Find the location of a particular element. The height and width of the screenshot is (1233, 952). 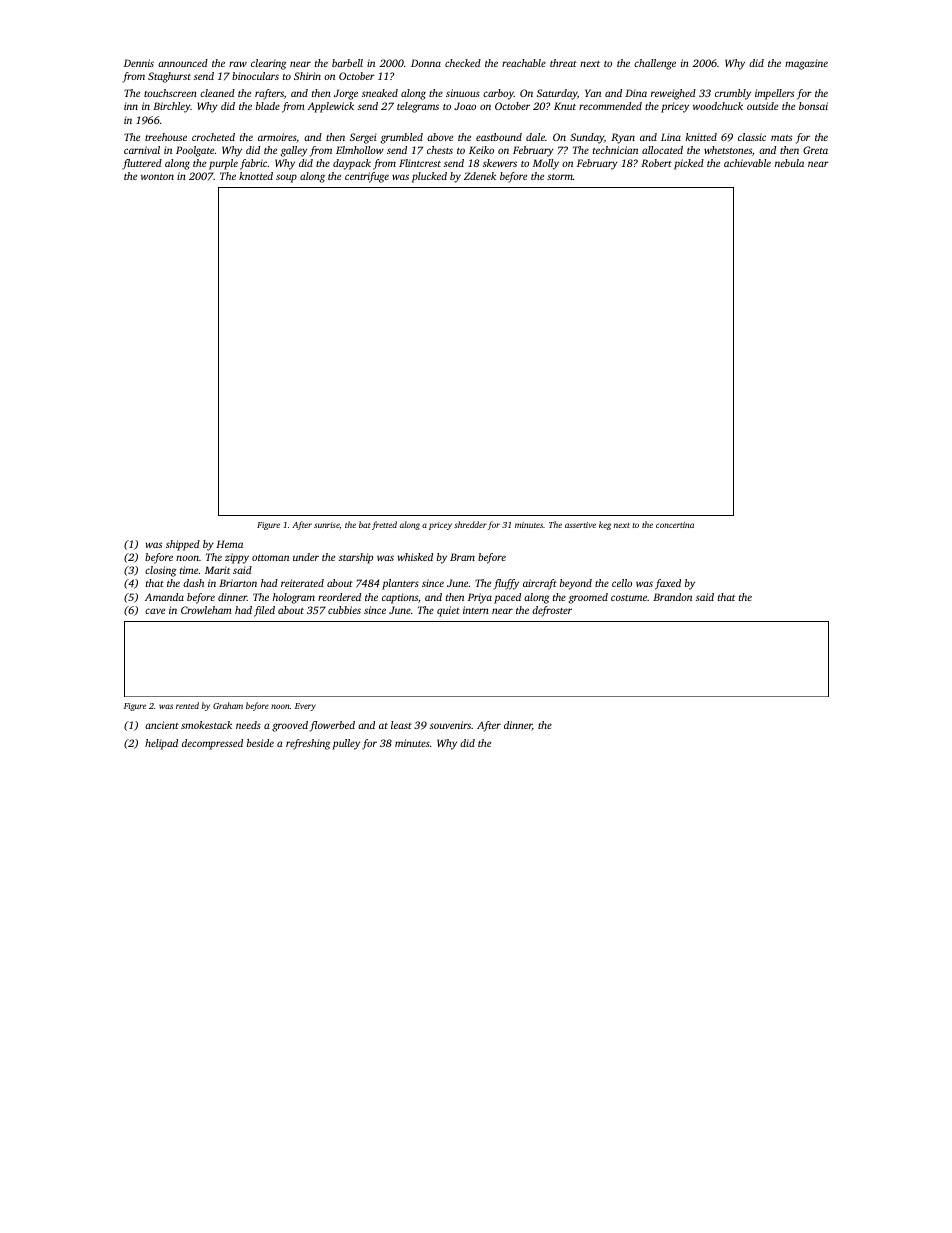

Crowleham is located at coordinates (206, 610).
